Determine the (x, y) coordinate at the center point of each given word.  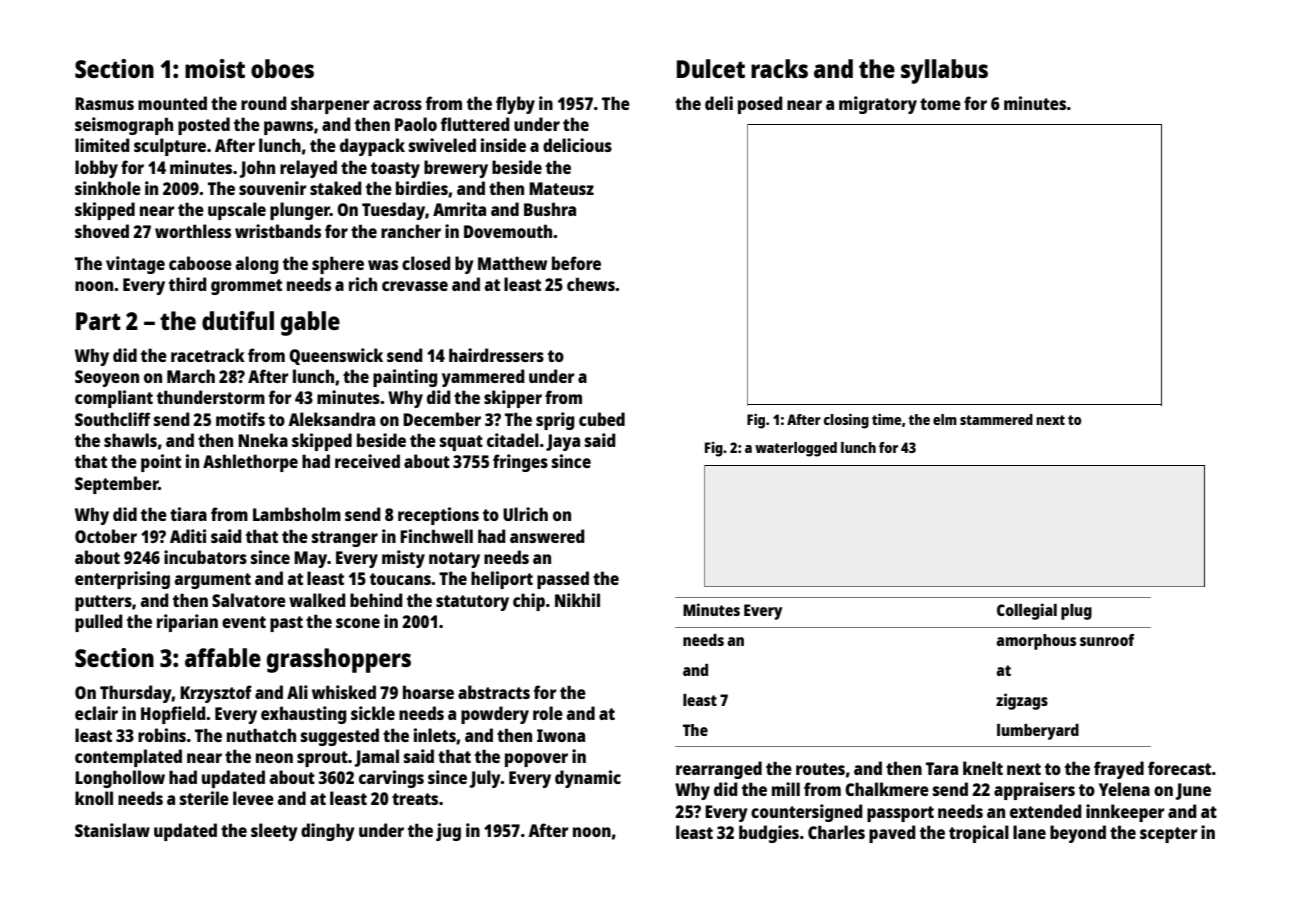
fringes (520, 463)
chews (591, 284)
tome (940, 104)
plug (1076, 612)
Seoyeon (107, 378)
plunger (300, 211)
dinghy (328, 832)
